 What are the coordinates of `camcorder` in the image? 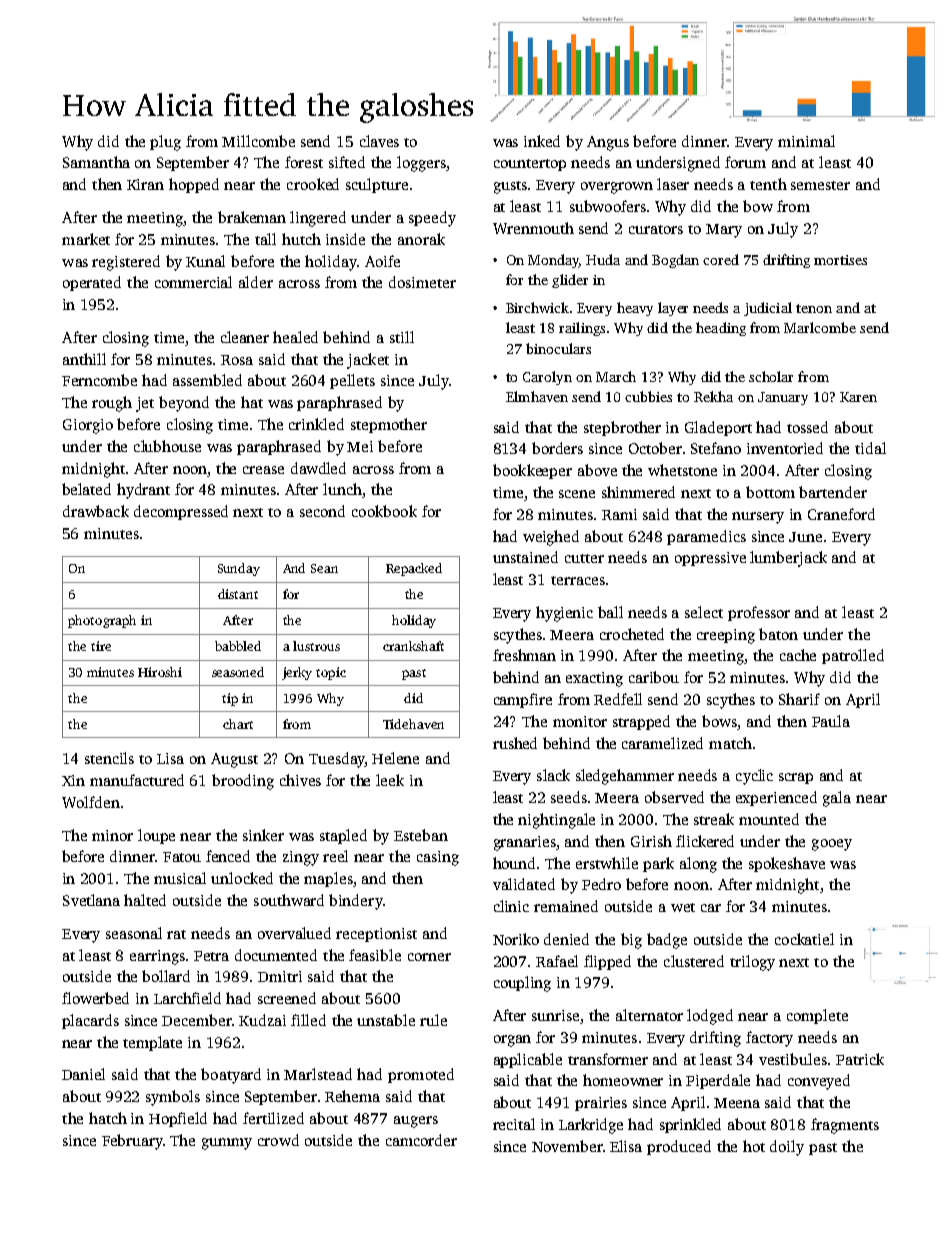 It's located at (421, 1140).
